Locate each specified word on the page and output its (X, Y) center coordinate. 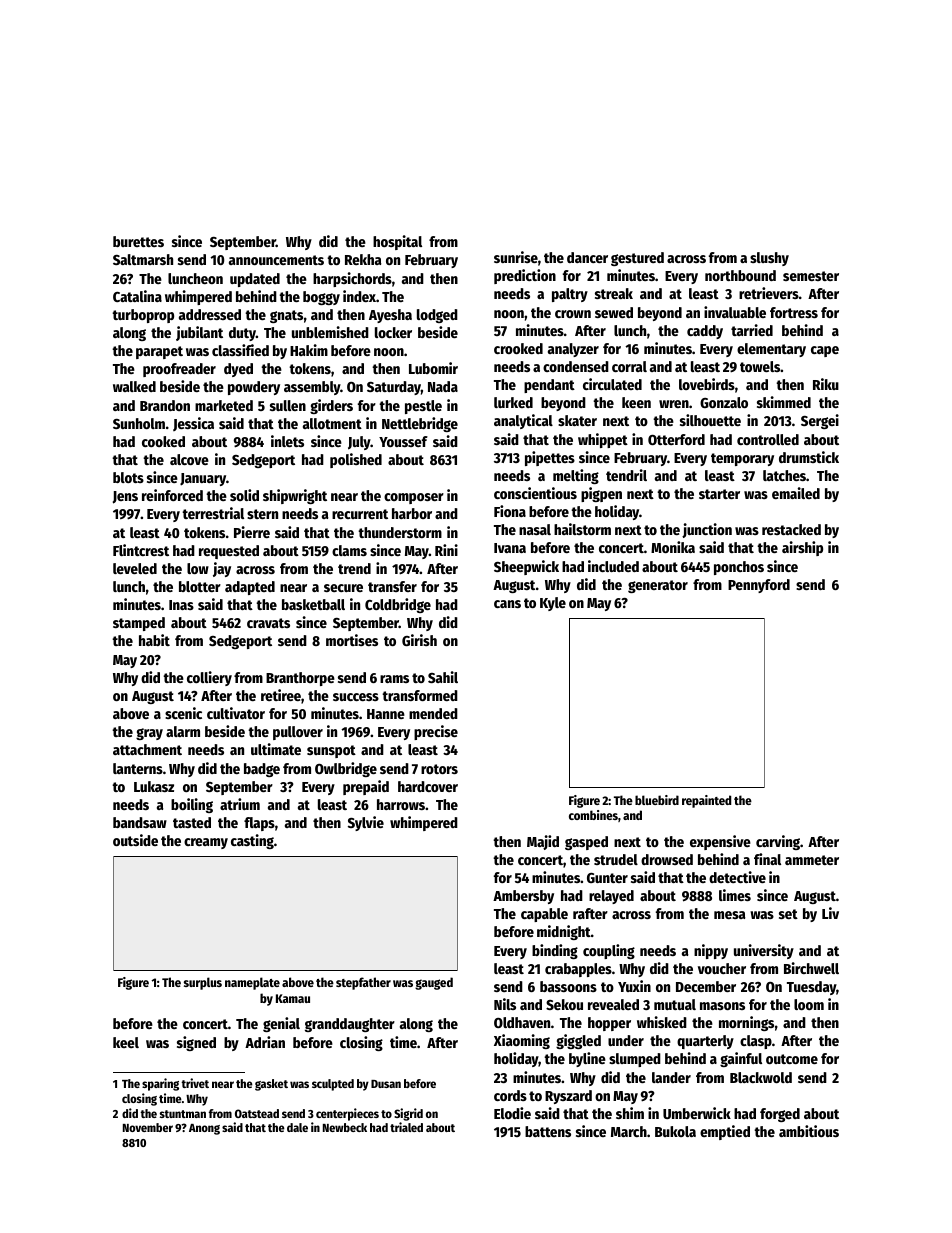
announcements (276, 260)
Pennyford (759, 586)
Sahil (443, 677)
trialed (406, 1127)
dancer (587, 257)
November (148, 1127)
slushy (769, 259)
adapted (250, 588)
